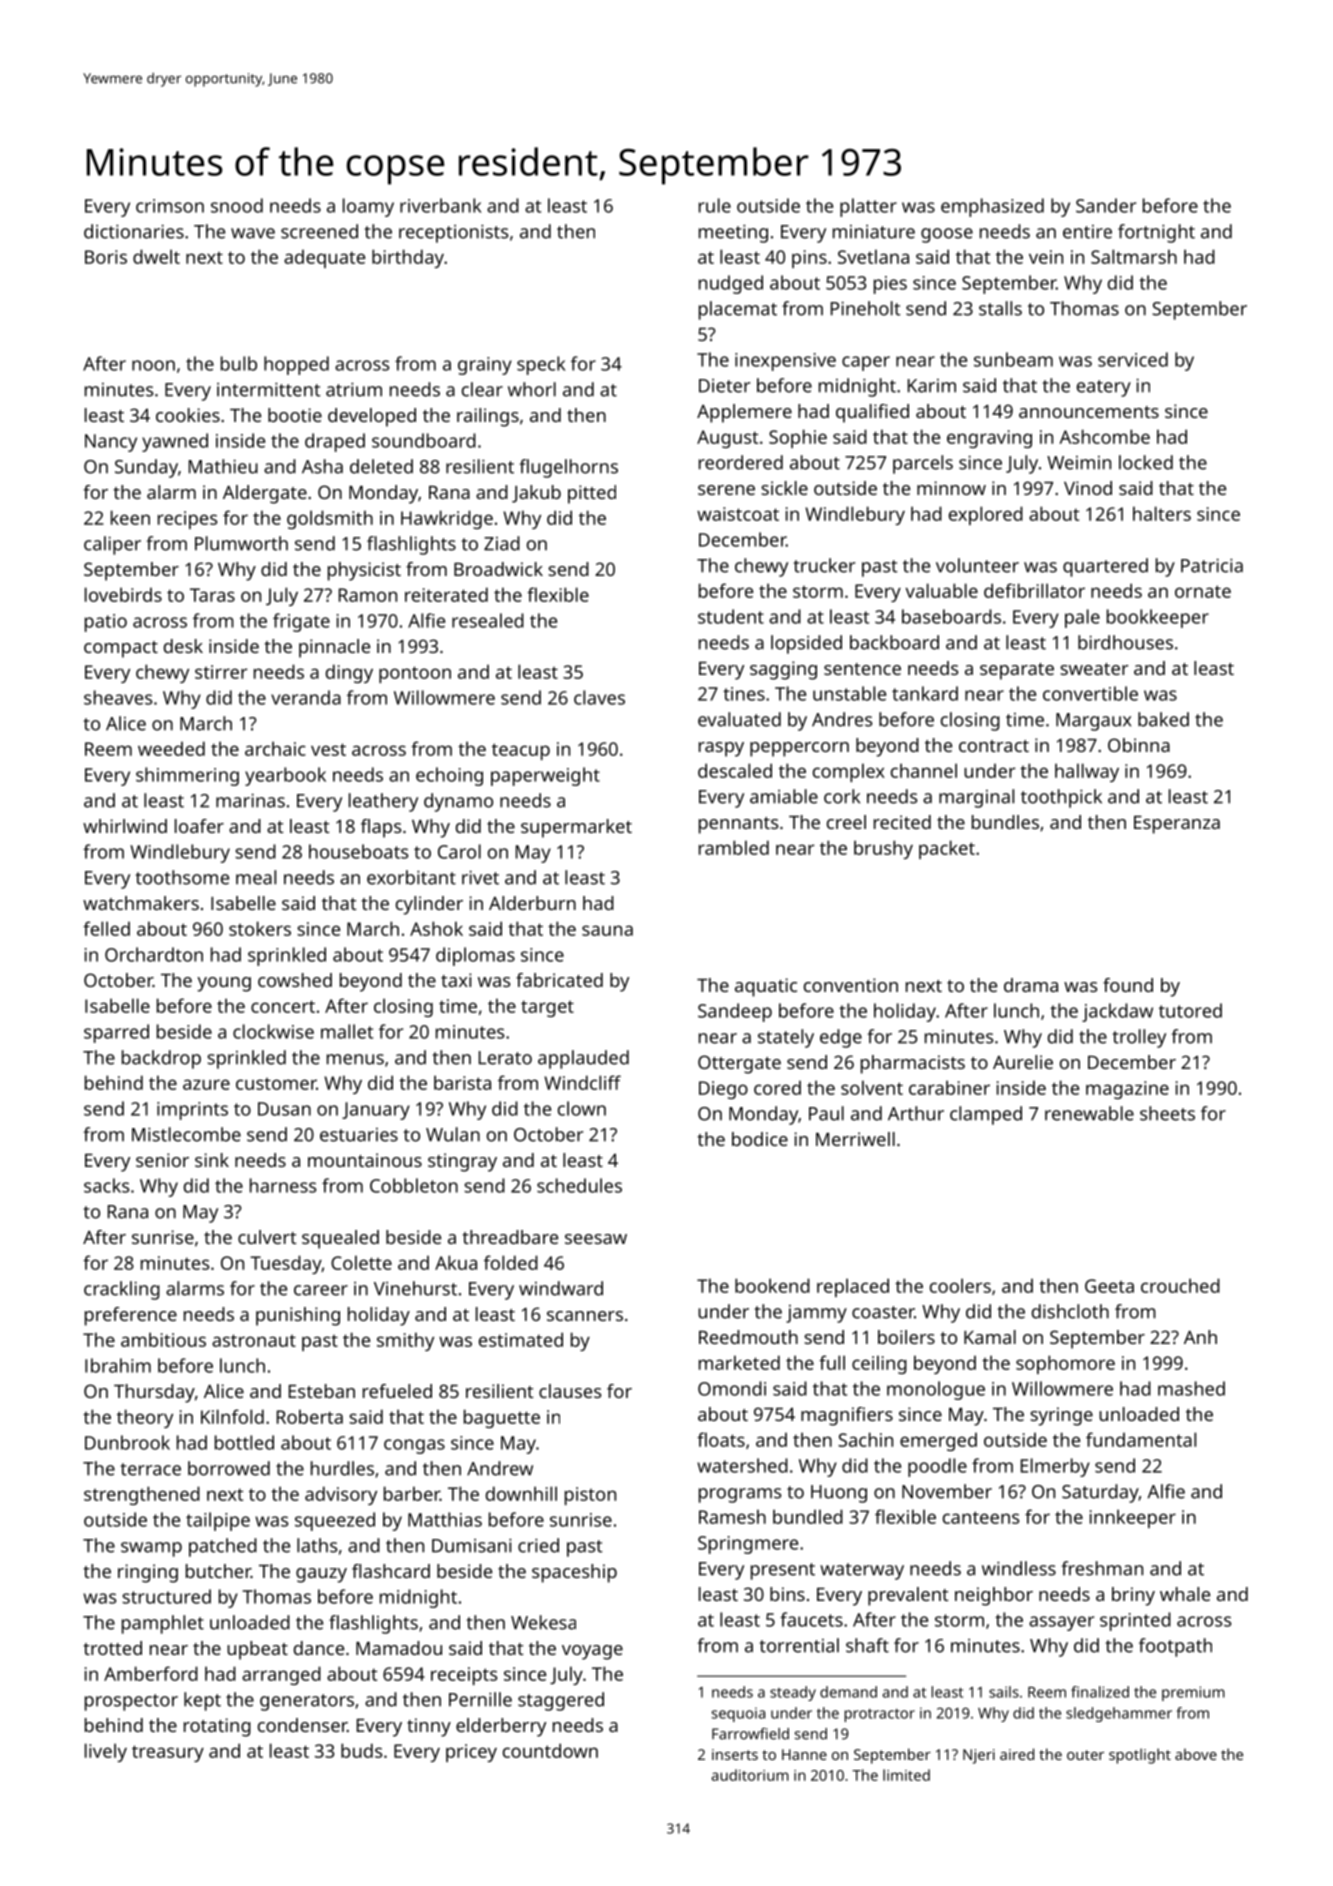 Image resolution: width=1333 pixels, height=1886 pixels. Describe the element at coordinates (1141, 1439) in the document. I see `fundamental` at that location.
